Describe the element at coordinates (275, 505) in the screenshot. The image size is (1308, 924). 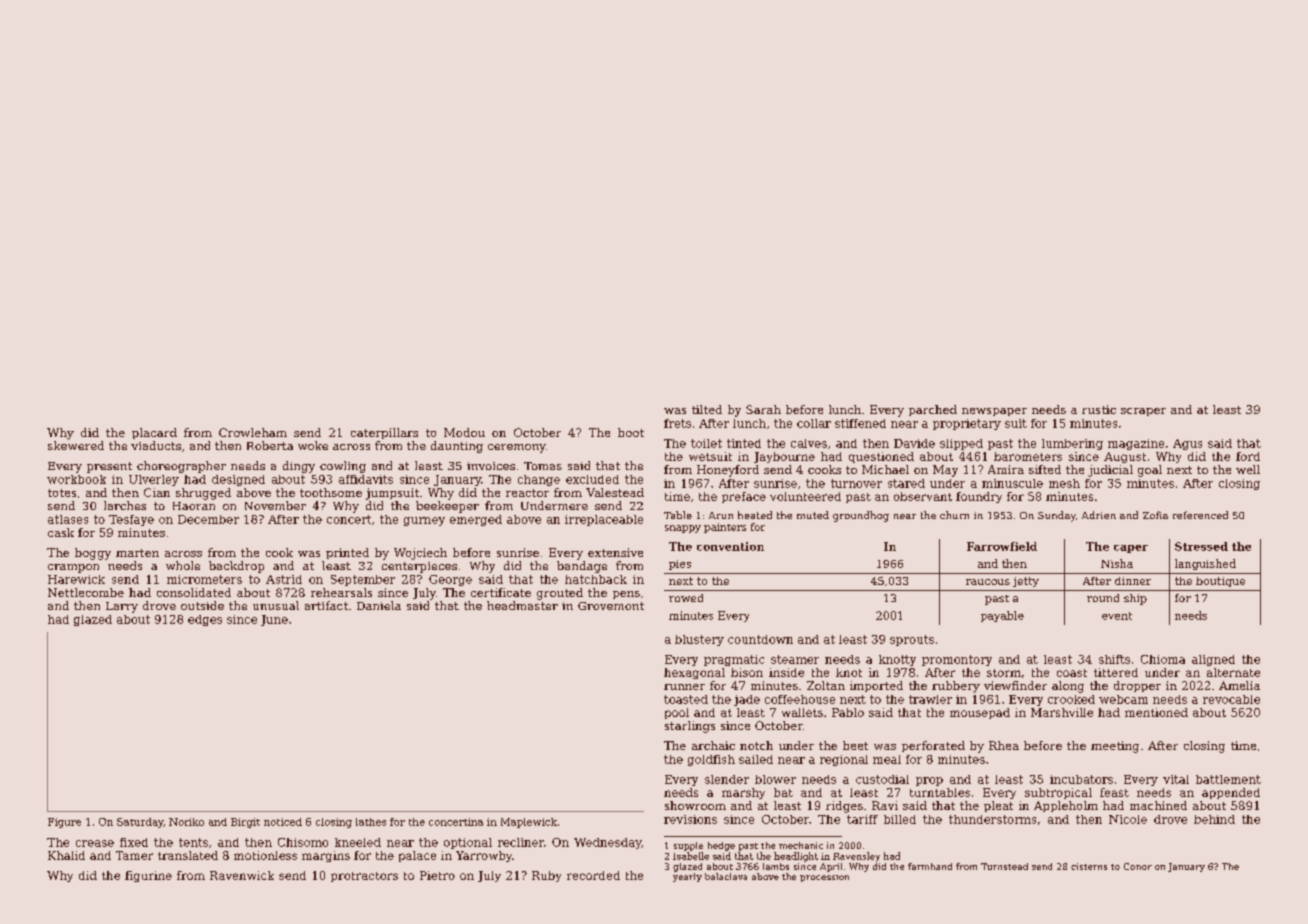
I see `November` at that location.
